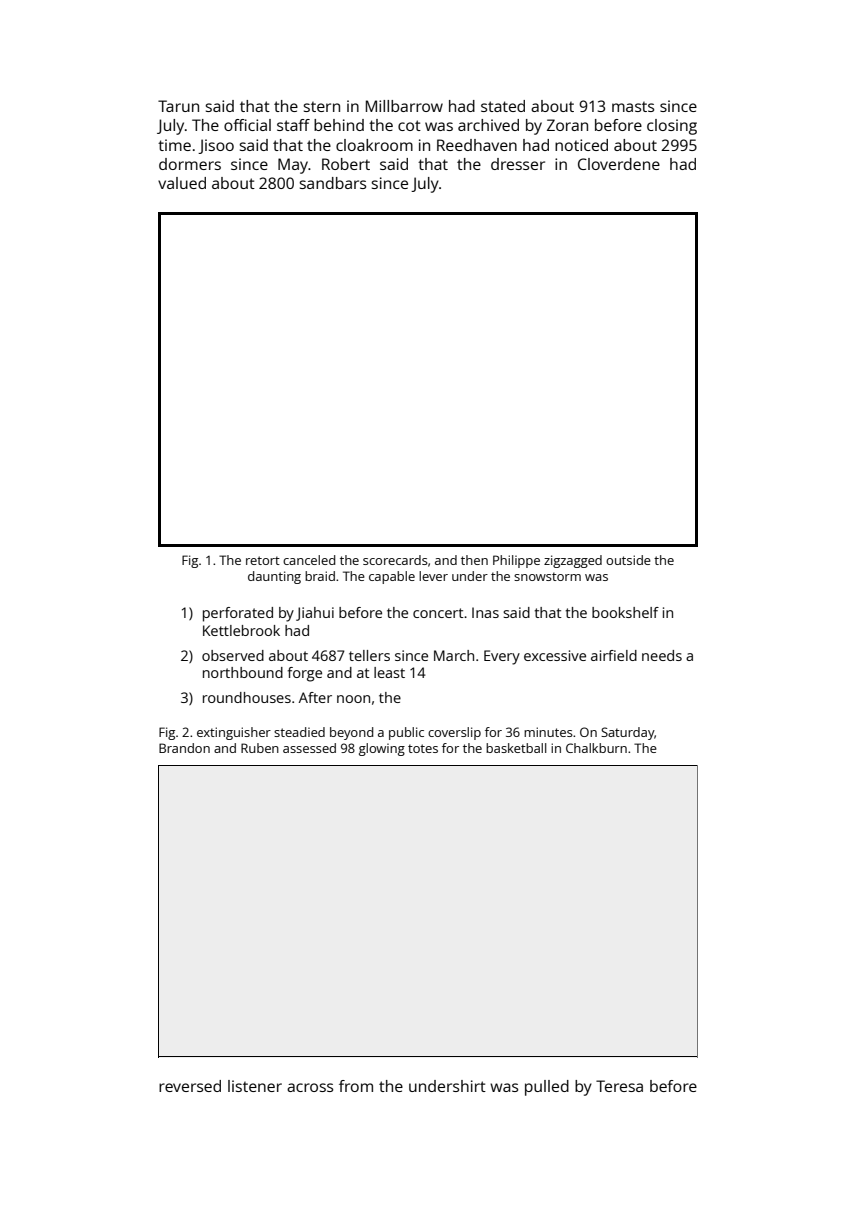 The image size is (856, 1215). Describe the element at coordinates (190, 1086) in the document. I see `reversed` at that location.
